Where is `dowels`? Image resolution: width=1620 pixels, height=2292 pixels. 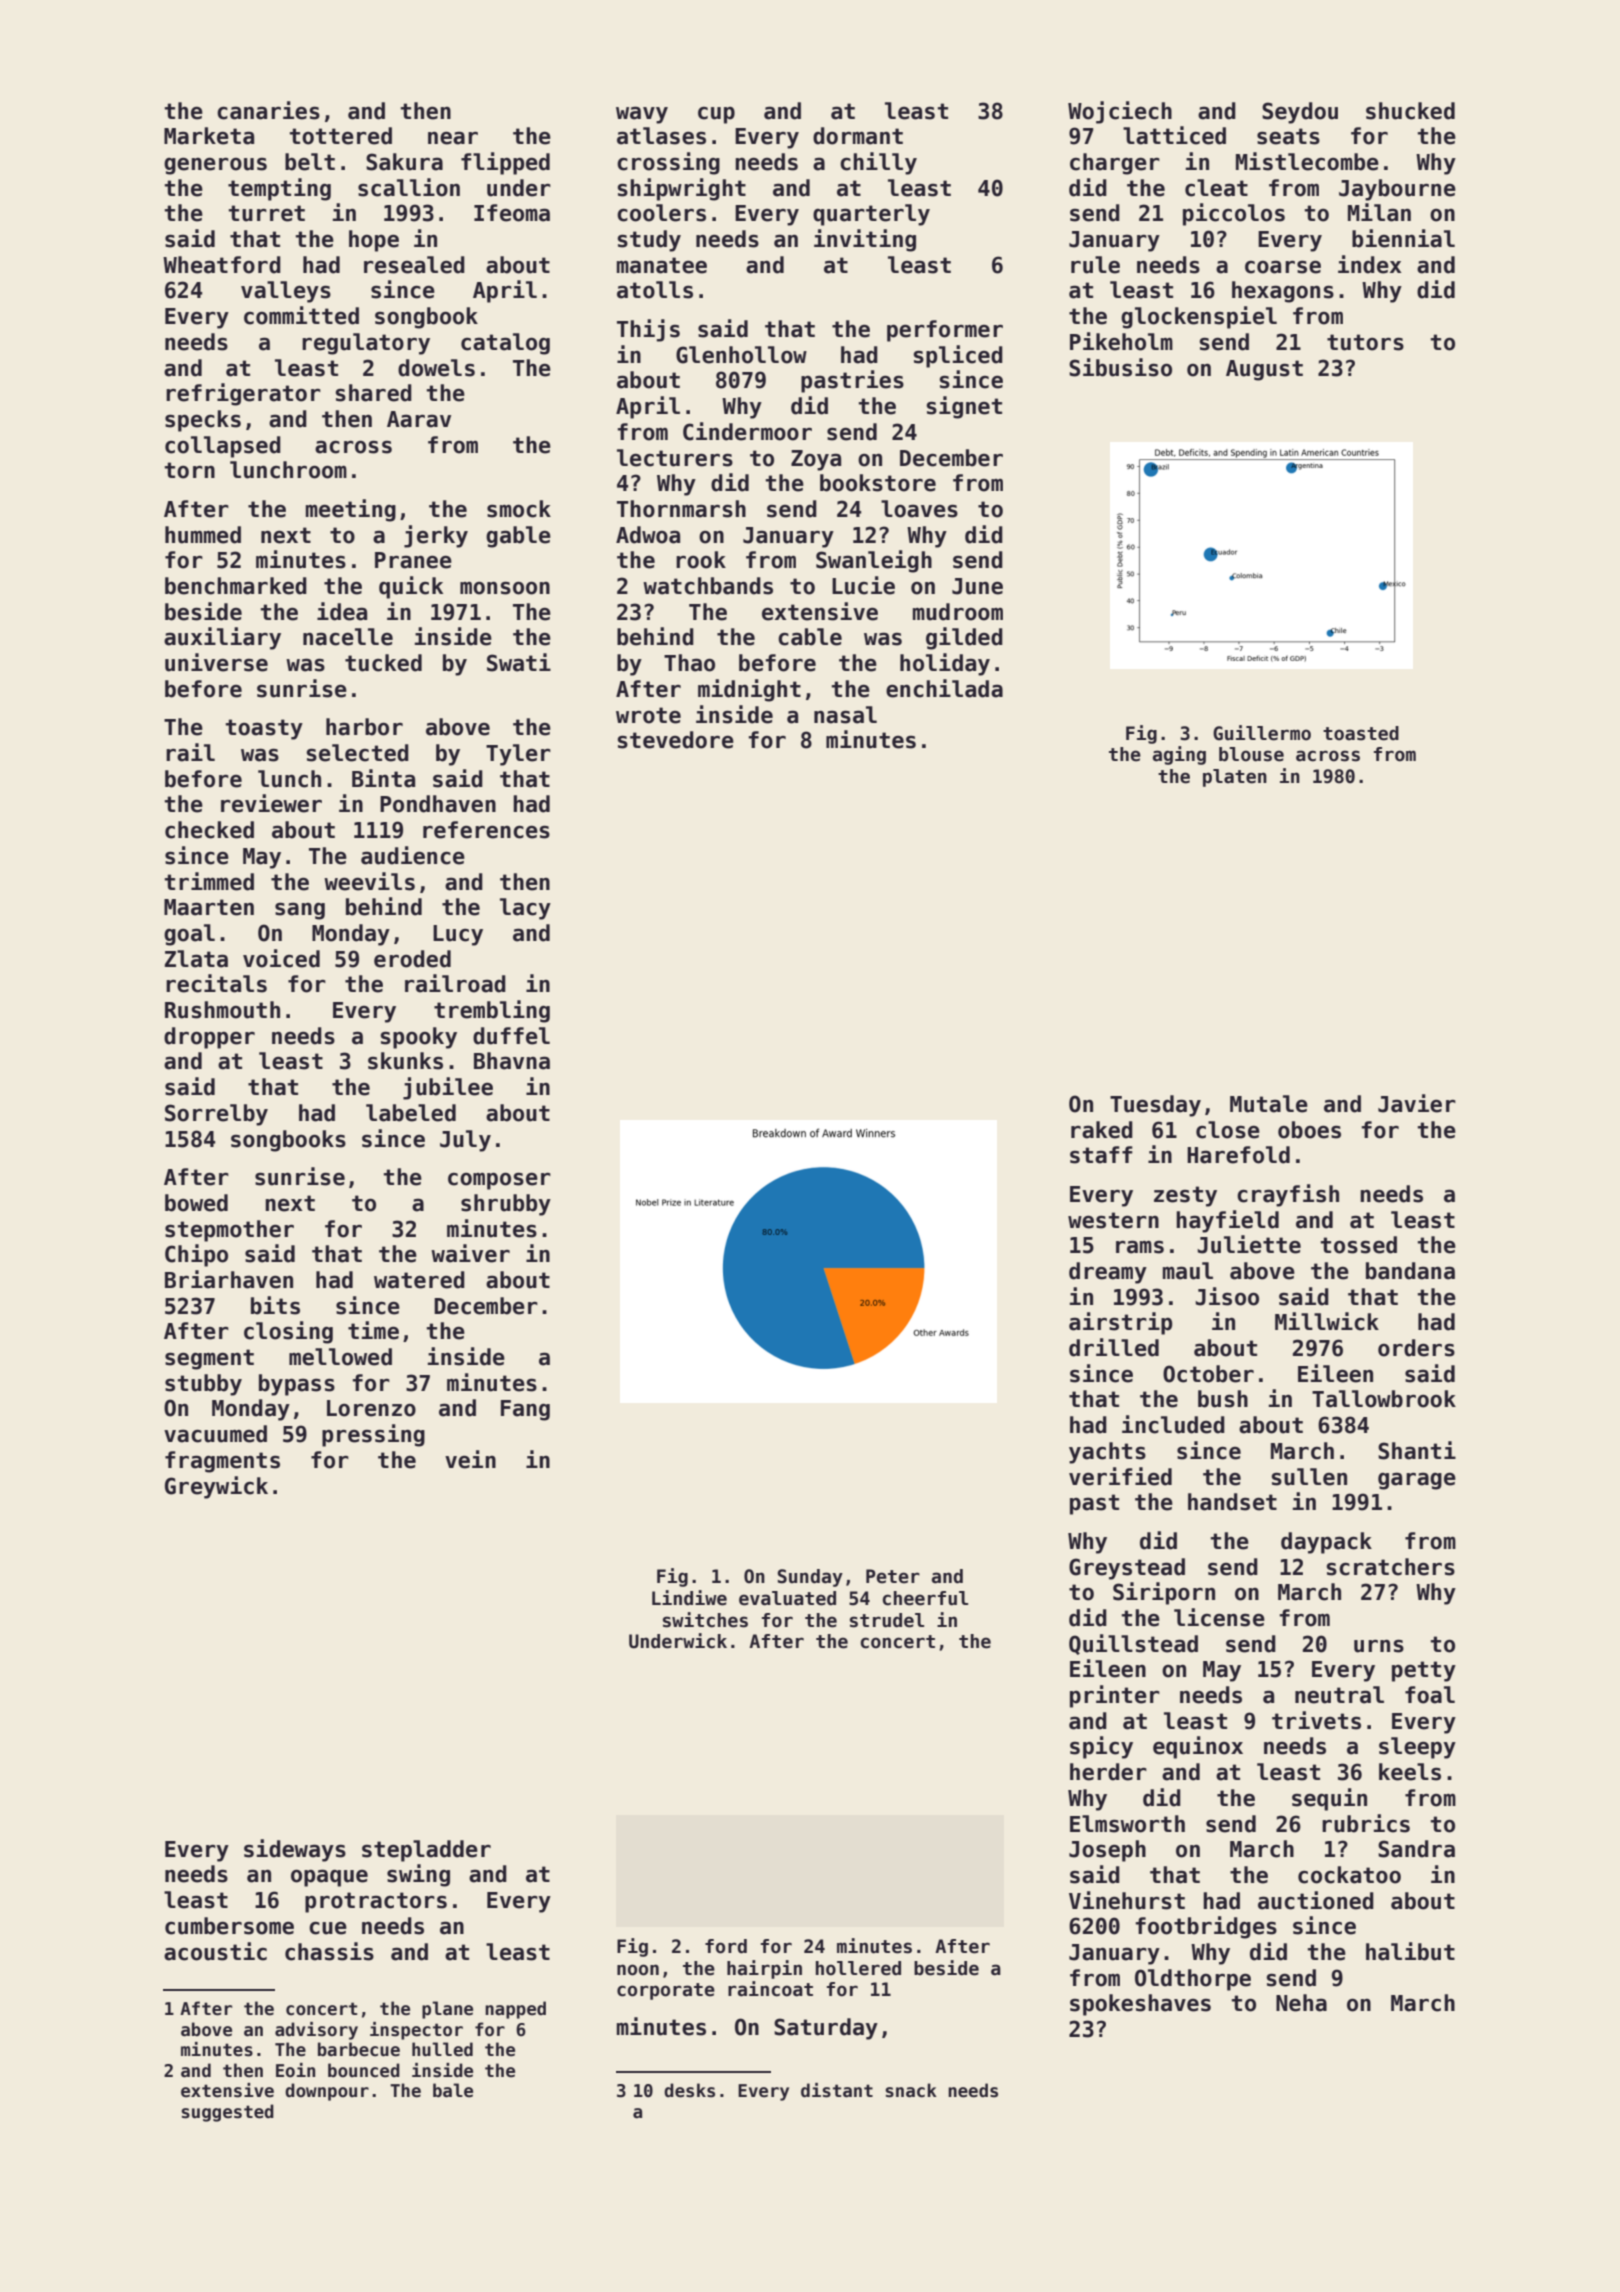 dowels is located at coordinates (436, 368).
